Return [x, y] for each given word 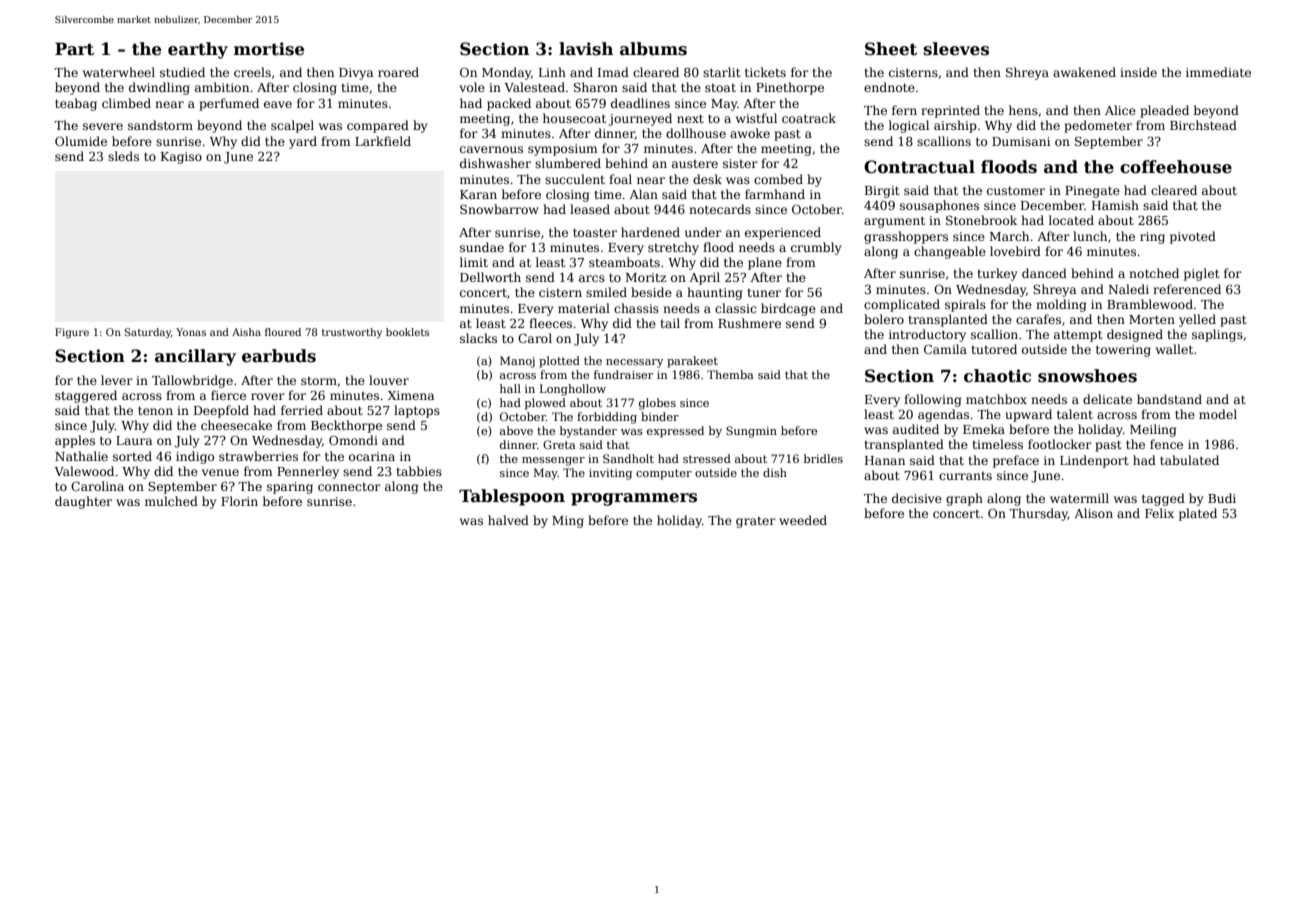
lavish [586, 49]
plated [1198, 514]
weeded [803, 520]
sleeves [956, 49]
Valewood [84, 471]
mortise [269, 49]
